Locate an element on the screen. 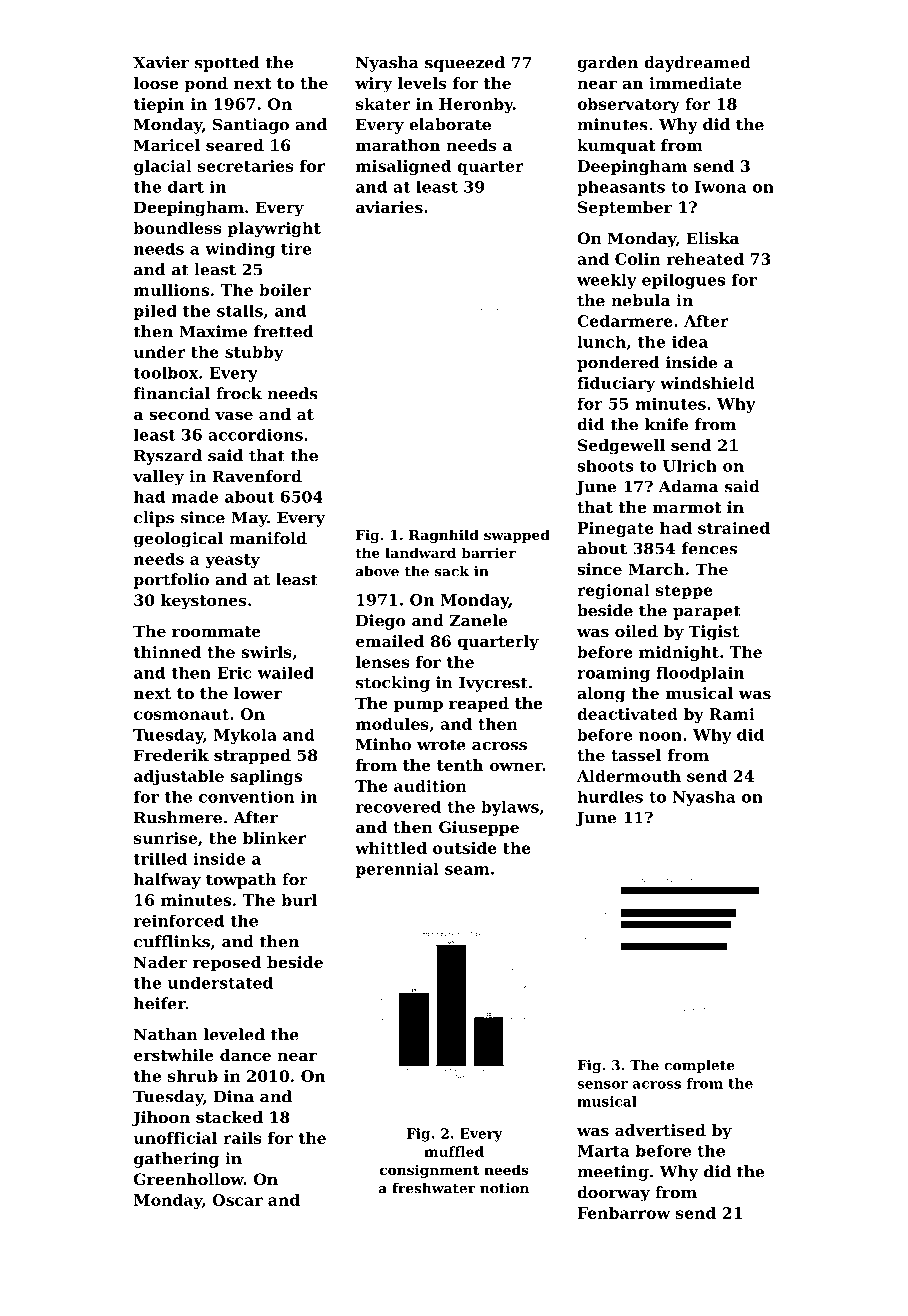  spotted is located at coordinates (227, 64).
